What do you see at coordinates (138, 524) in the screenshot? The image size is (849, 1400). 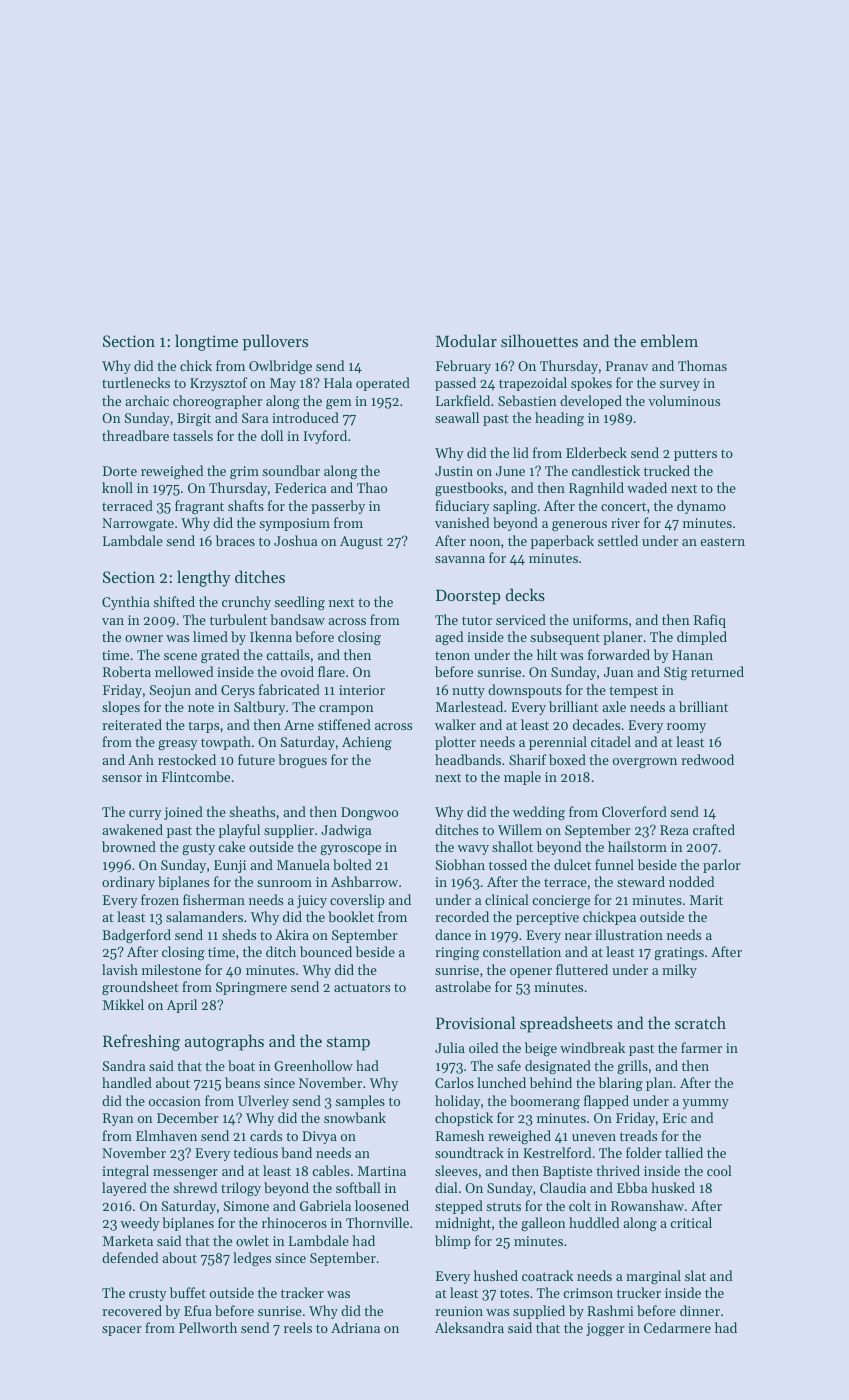 I see `Narrowgate` at bounding box center [138, 524].
